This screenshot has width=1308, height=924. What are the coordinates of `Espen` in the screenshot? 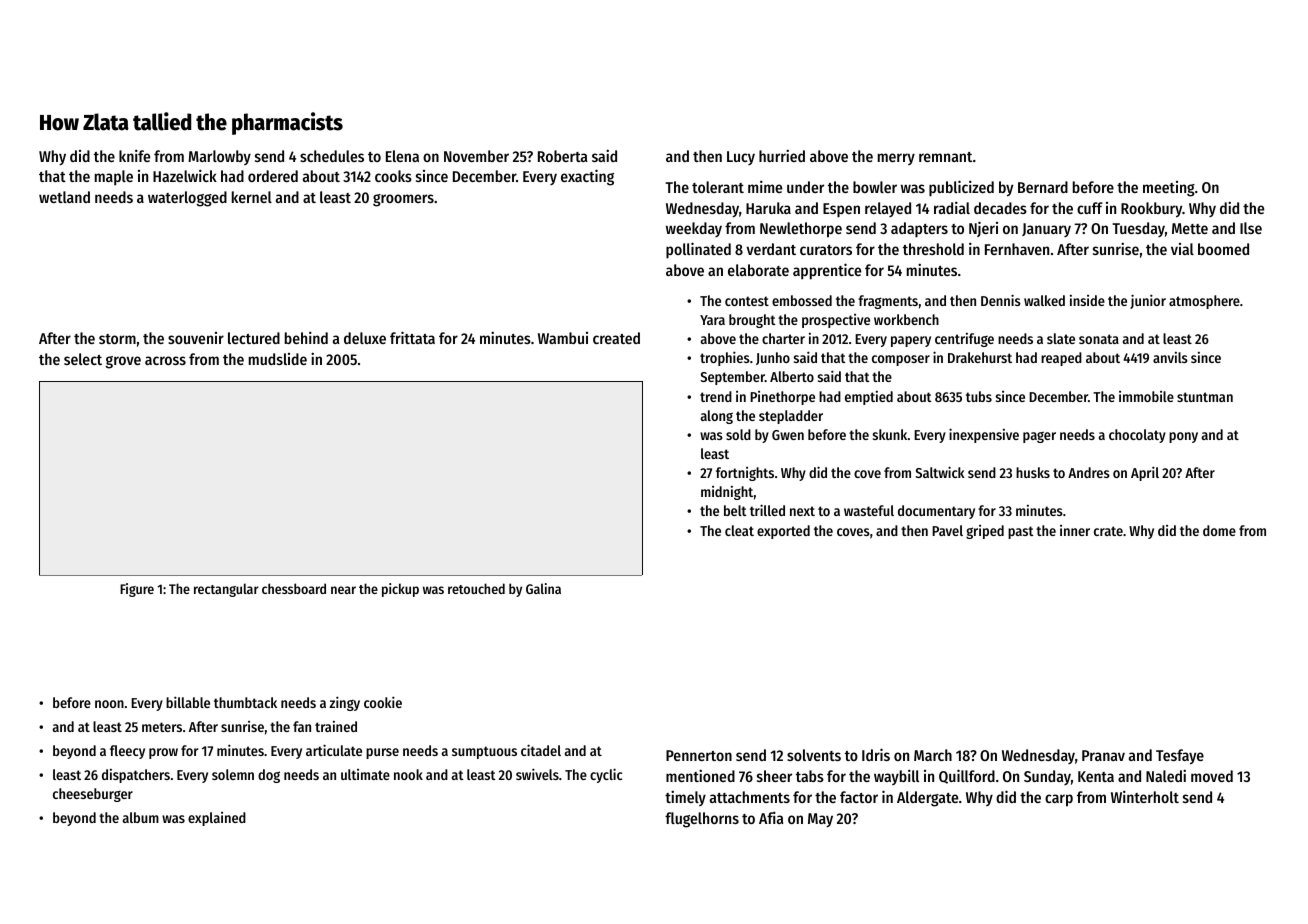 It's located at (841, 210).
